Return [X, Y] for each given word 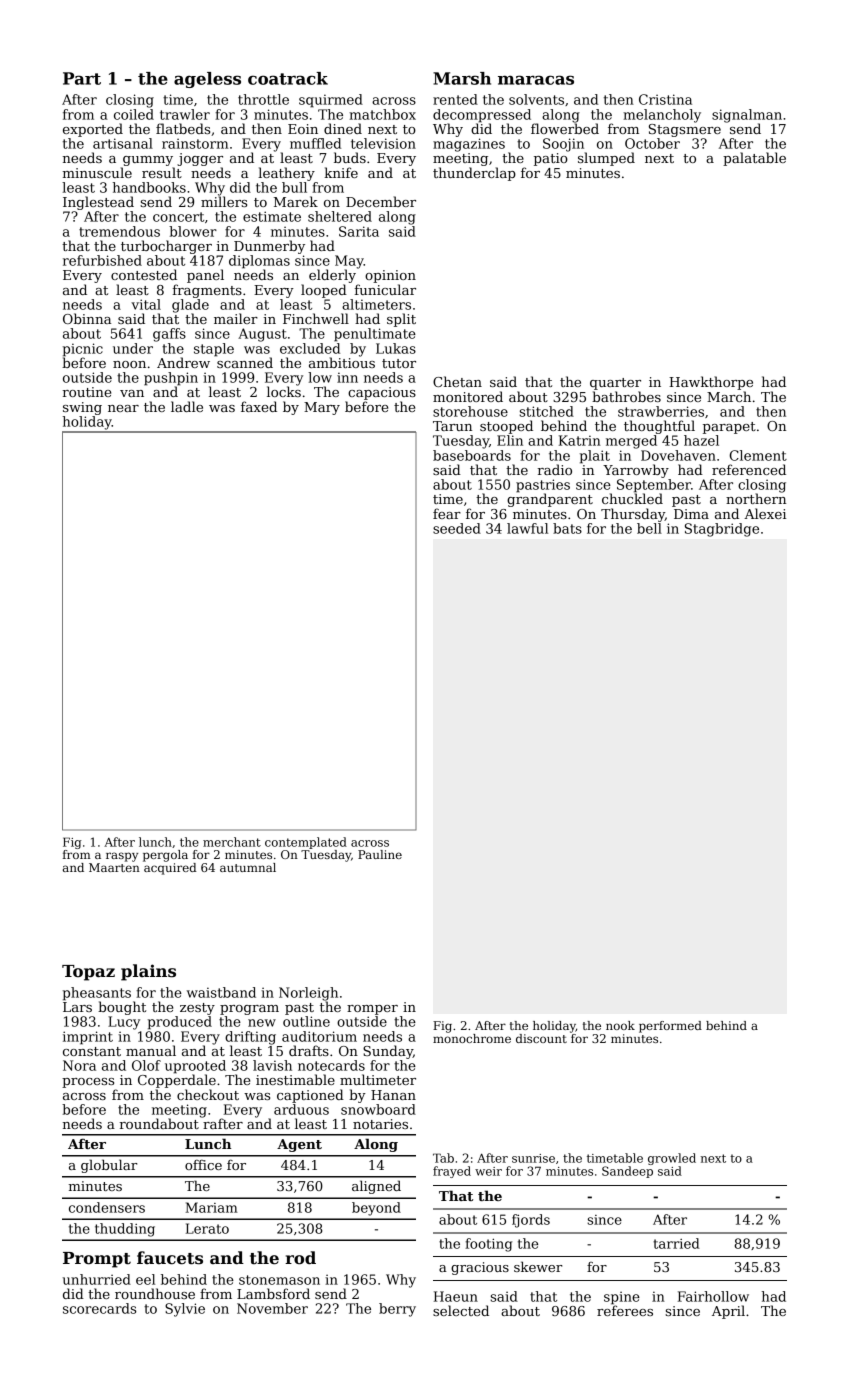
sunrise [533, 1158]
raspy [122, 857]
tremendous [119, 231]
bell [649, 528]
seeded [457, 528]
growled [672, 1159]
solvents [536, 99]
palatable [754, 159]
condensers [107, 1207]
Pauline [380, 854]
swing [82, 408]
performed [670, 1027]
